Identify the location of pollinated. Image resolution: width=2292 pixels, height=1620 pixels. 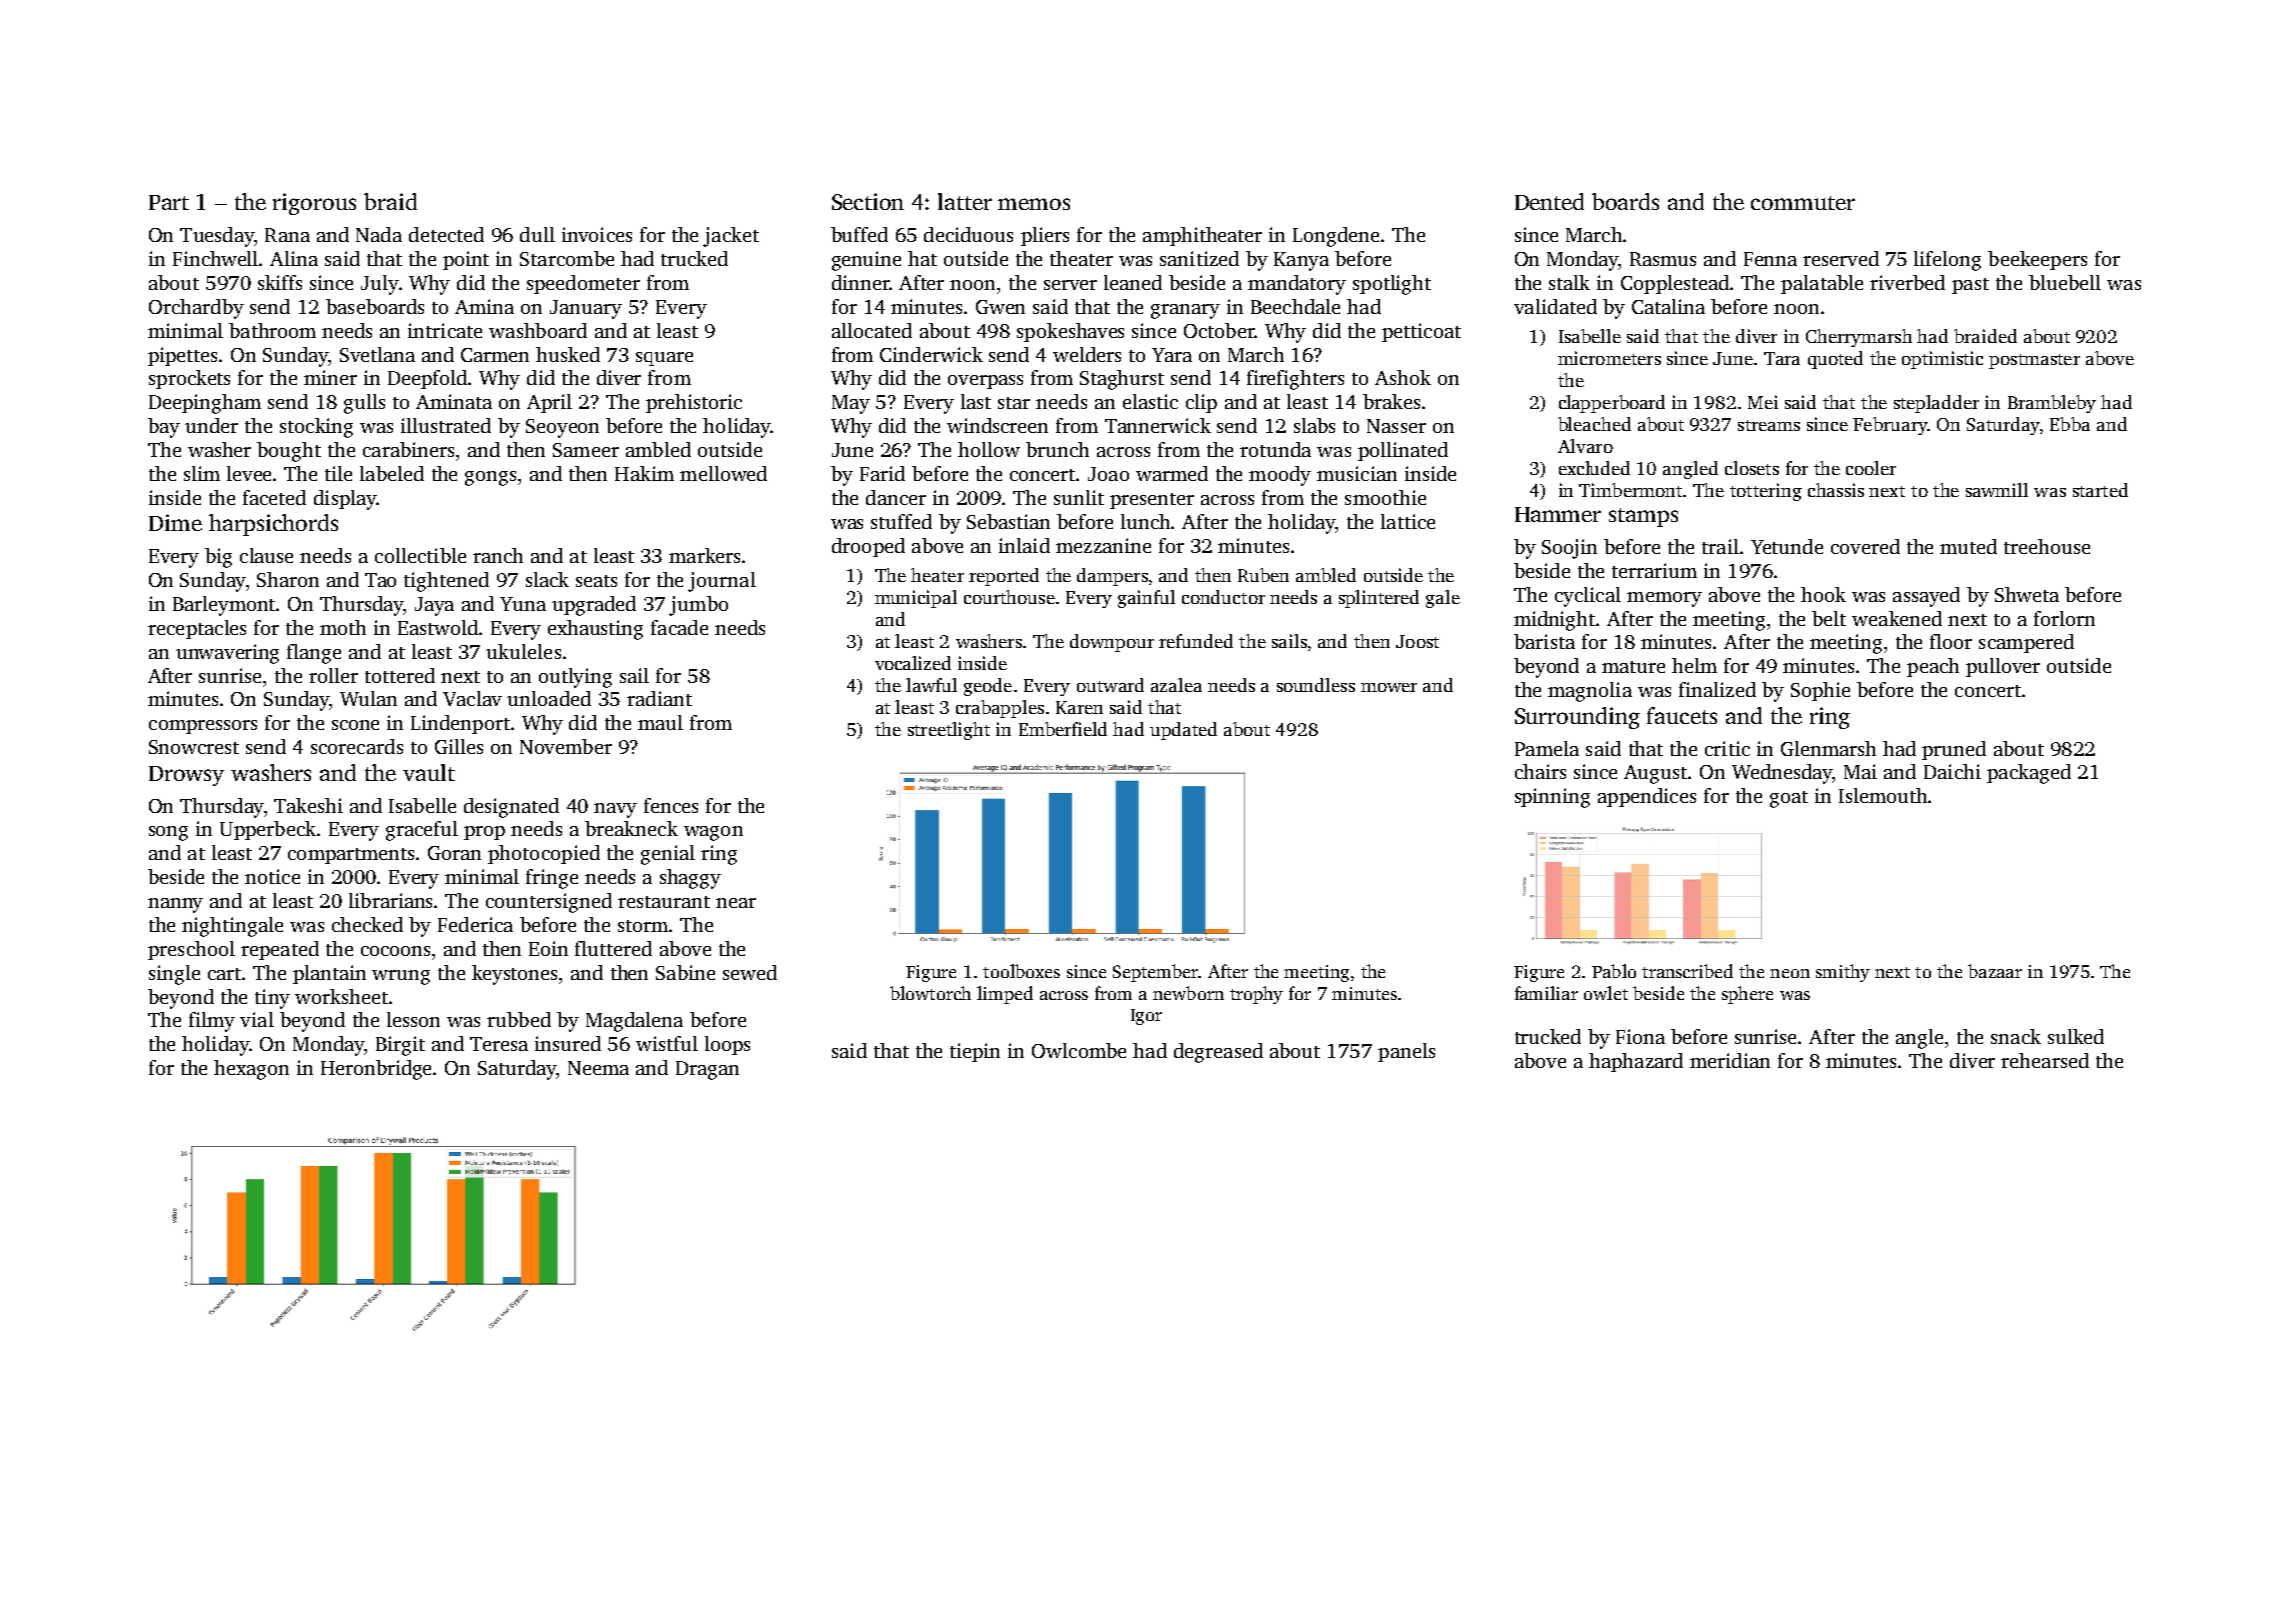
(1403, 451).
